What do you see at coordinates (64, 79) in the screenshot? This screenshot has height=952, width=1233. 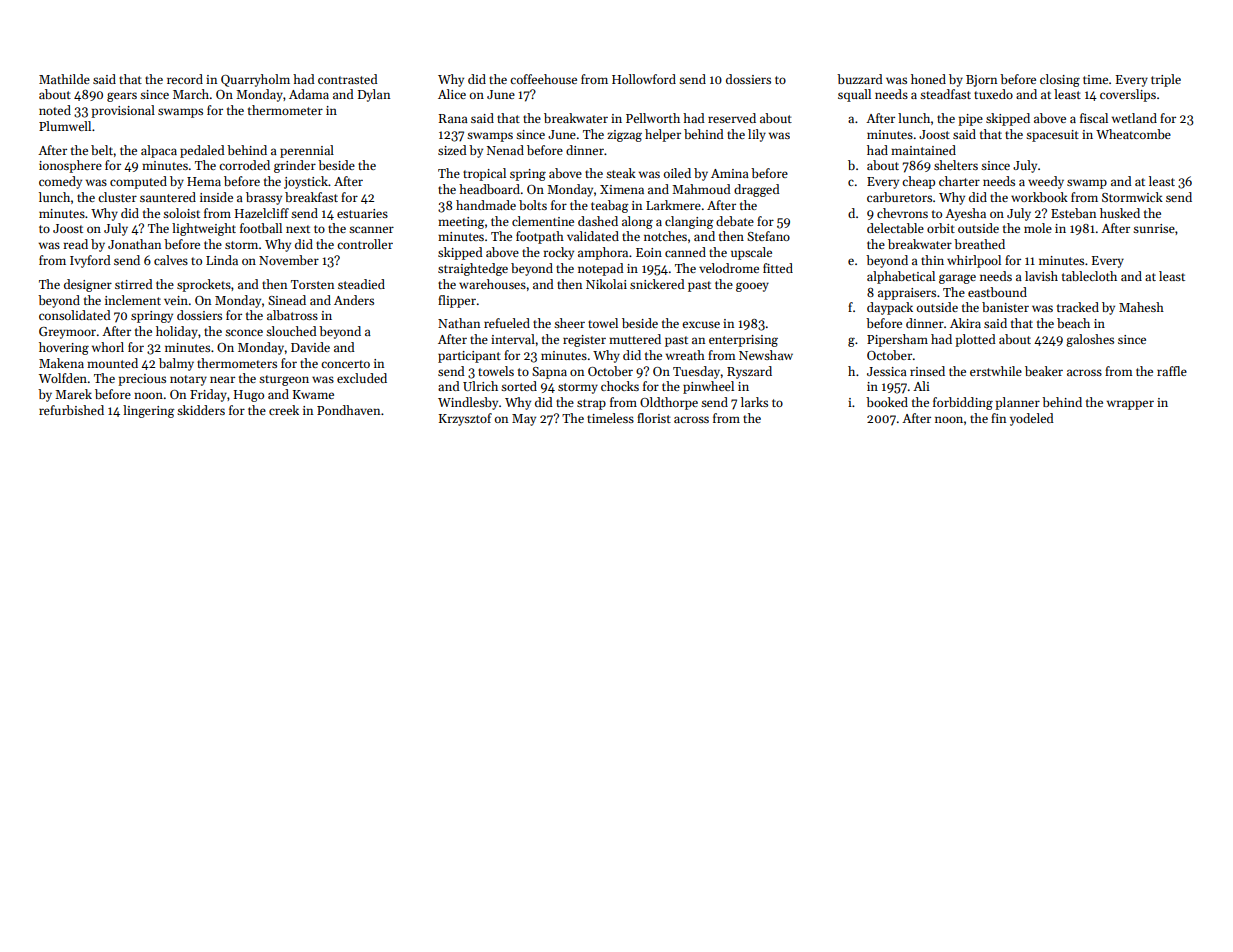 I see `Mathilde` at bounding box center [64, 79].
